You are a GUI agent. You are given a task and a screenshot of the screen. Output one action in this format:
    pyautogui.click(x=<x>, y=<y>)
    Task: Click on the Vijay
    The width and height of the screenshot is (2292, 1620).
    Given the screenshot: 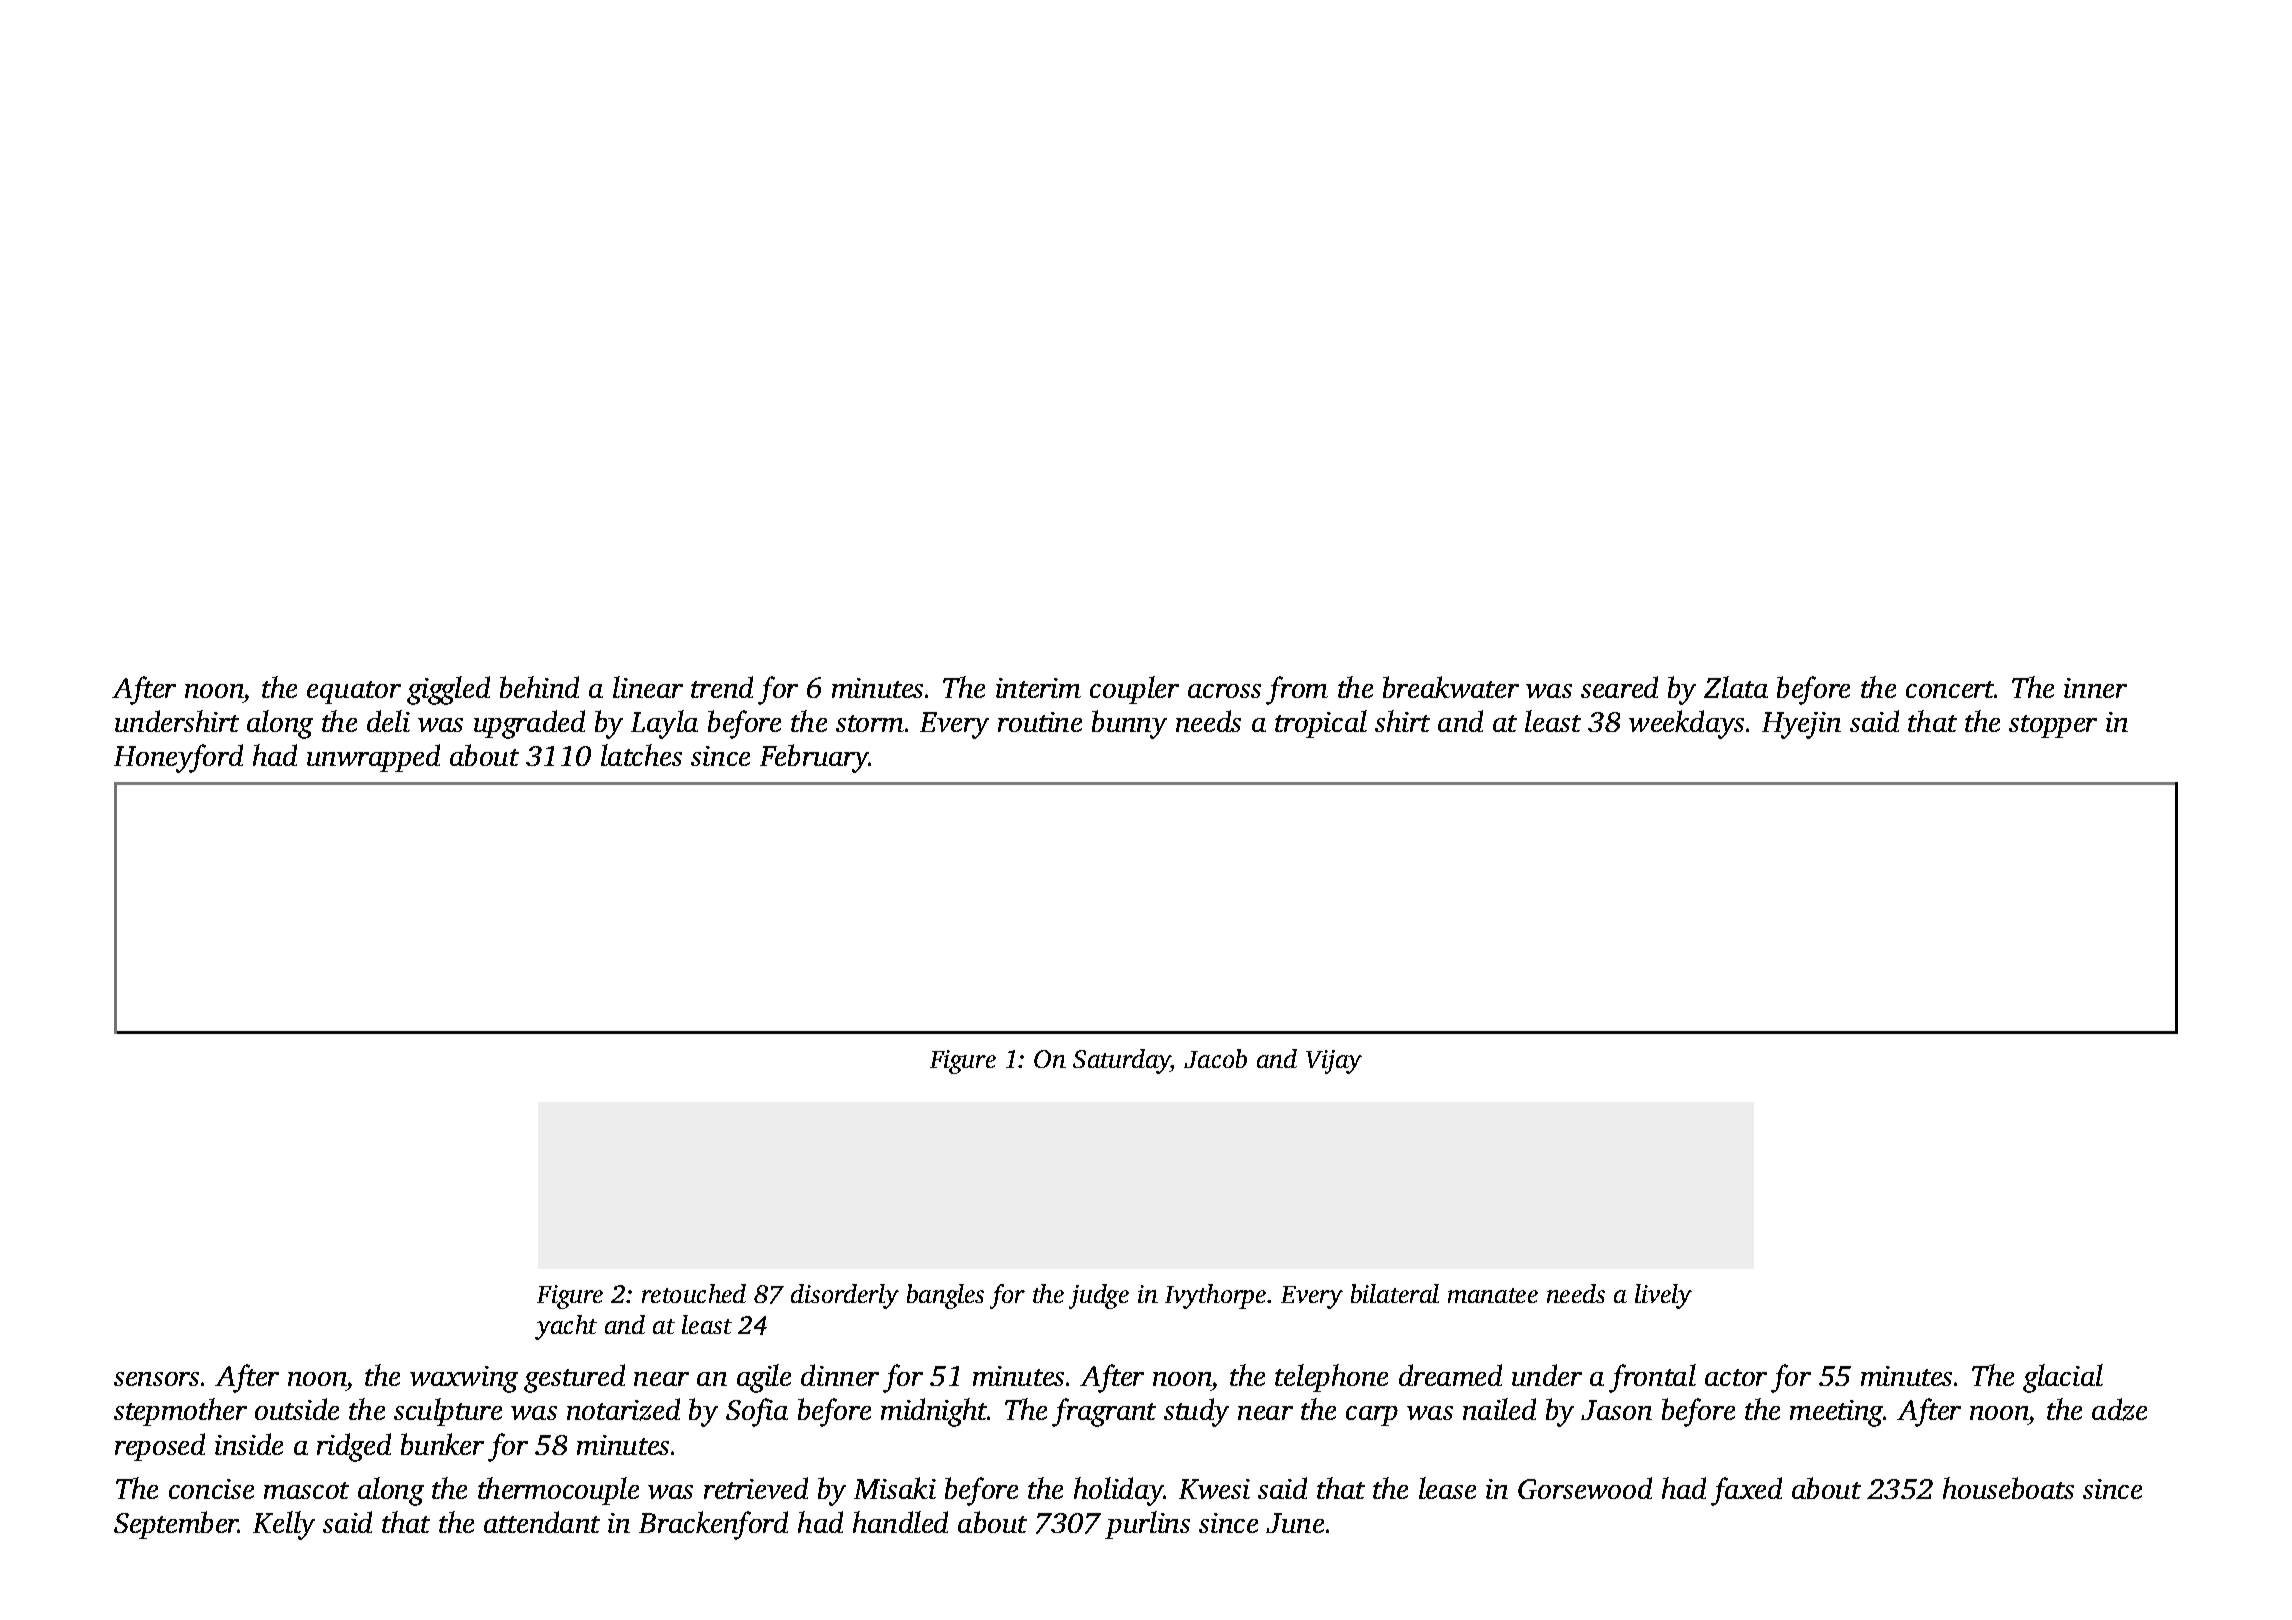 What is the action you would take?
    pyautogui.click(x=1334, y=1062)
